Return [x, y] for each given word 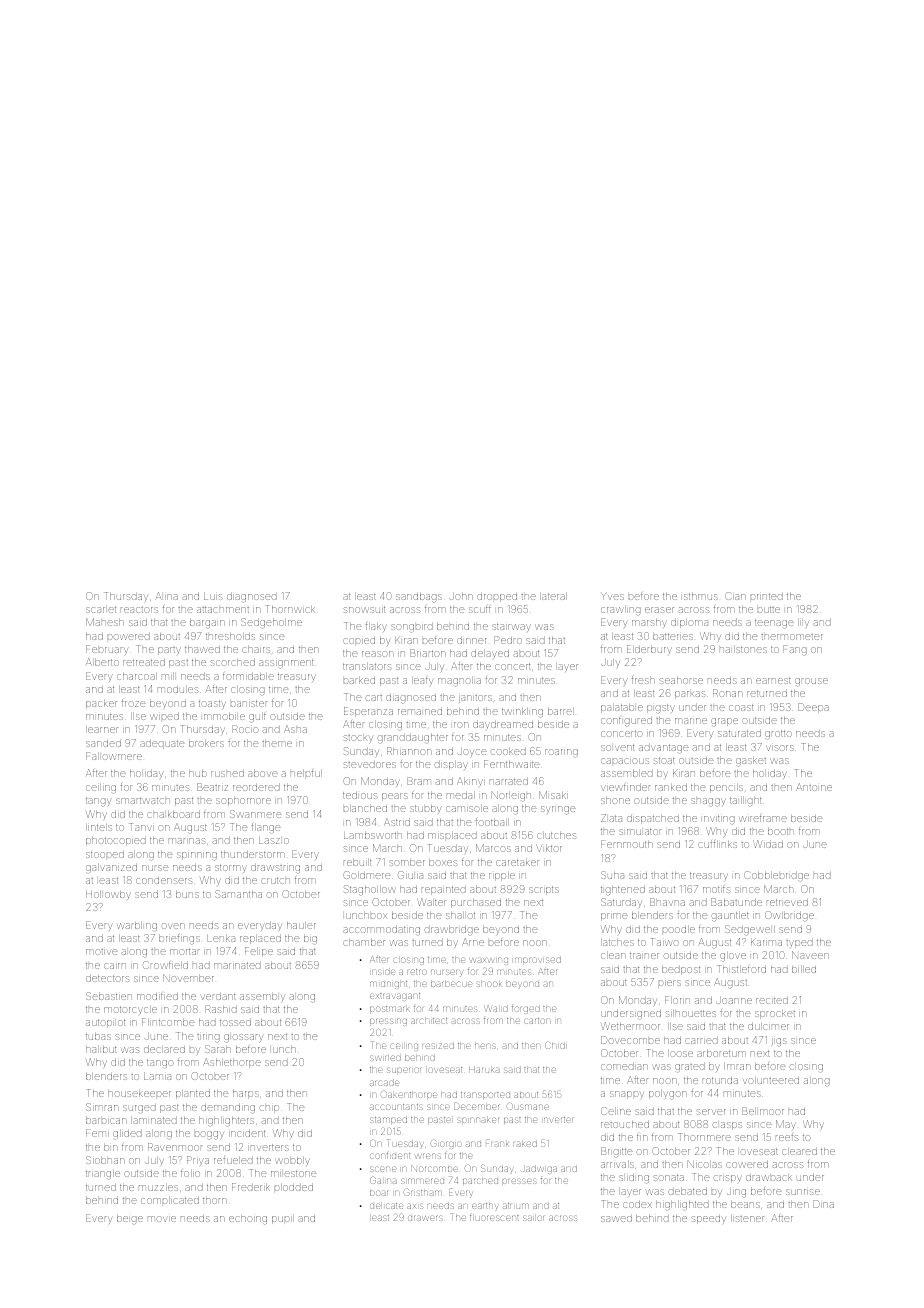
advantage [664, 748]
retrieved [787, 902]
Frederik [251, 1187]
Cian [735, 596]
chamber [364, 942]
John [461, 596]
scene [383, 1169]
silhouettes [690, 1013]
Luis [213, 596]
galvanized [111, 868]
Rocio [245, 729]
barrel [561, 711]
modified [157, 996]
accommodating [382, 931]
